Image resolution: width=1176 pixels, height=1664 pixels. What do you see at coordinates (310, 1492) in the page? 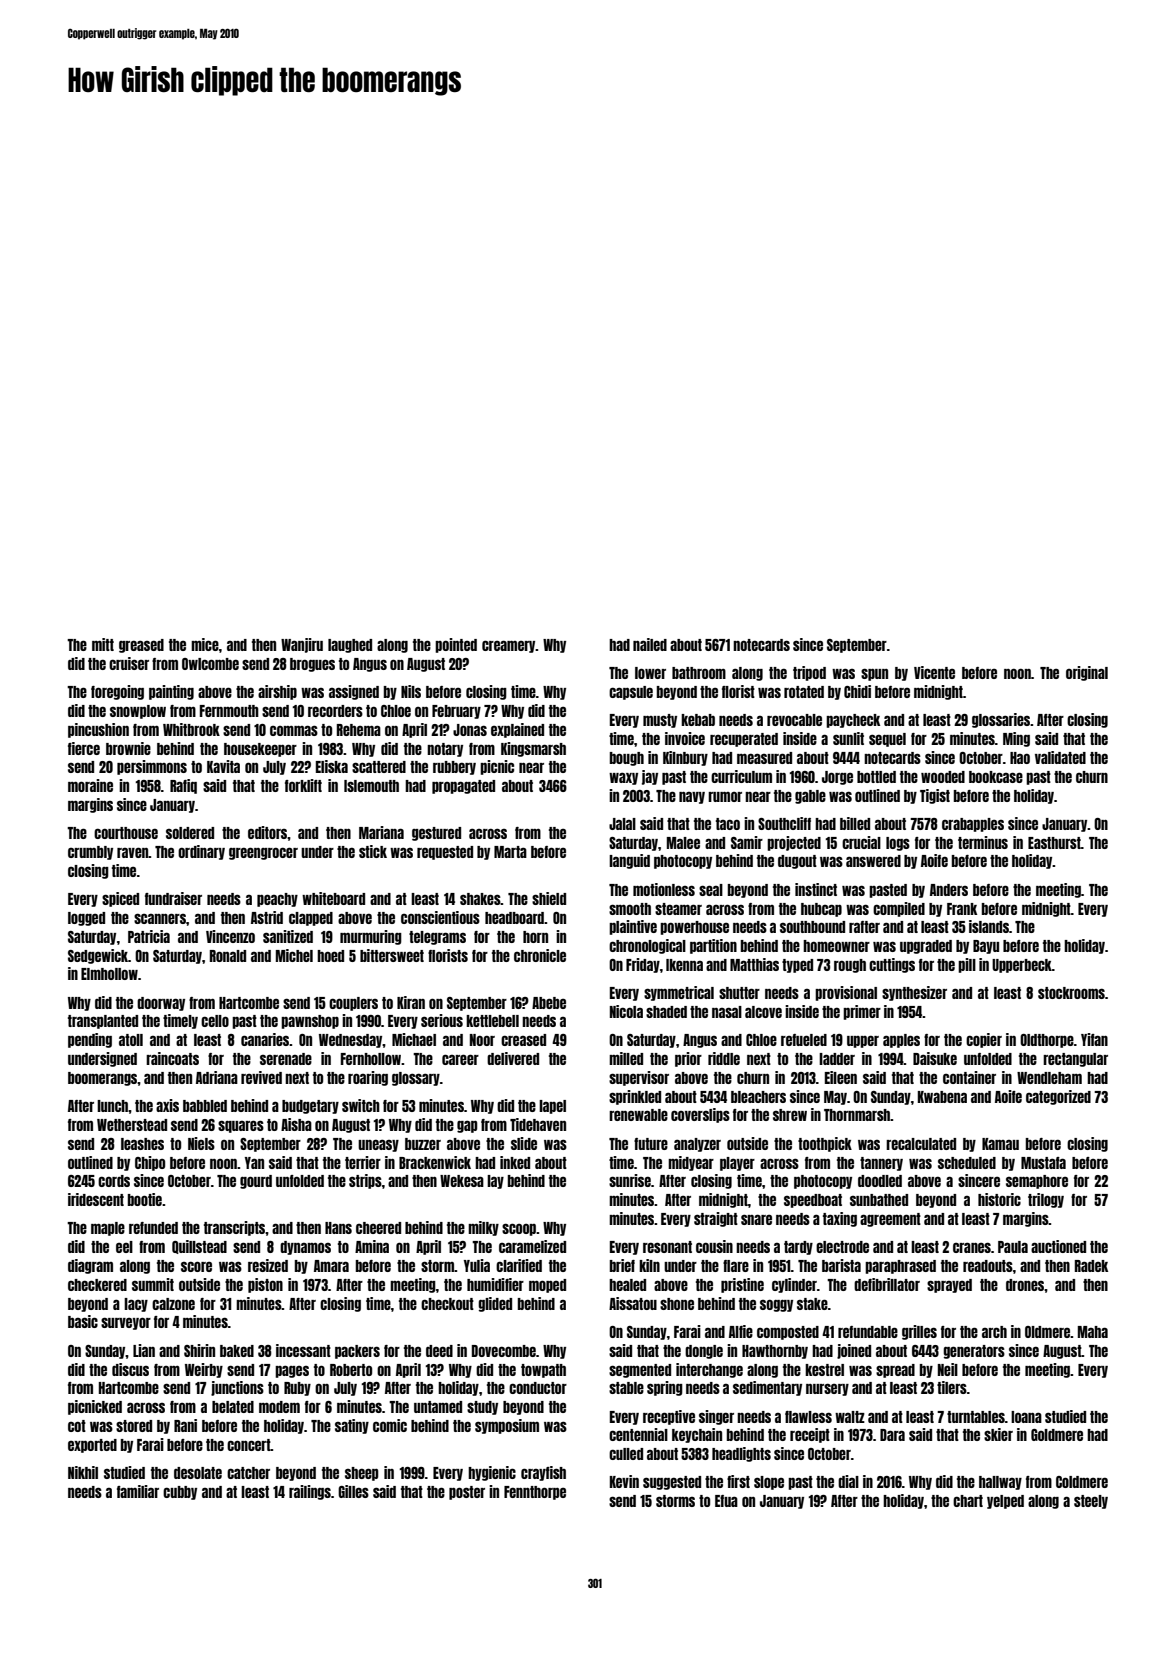
I see `railings` at bounding box center [310, 1492].
